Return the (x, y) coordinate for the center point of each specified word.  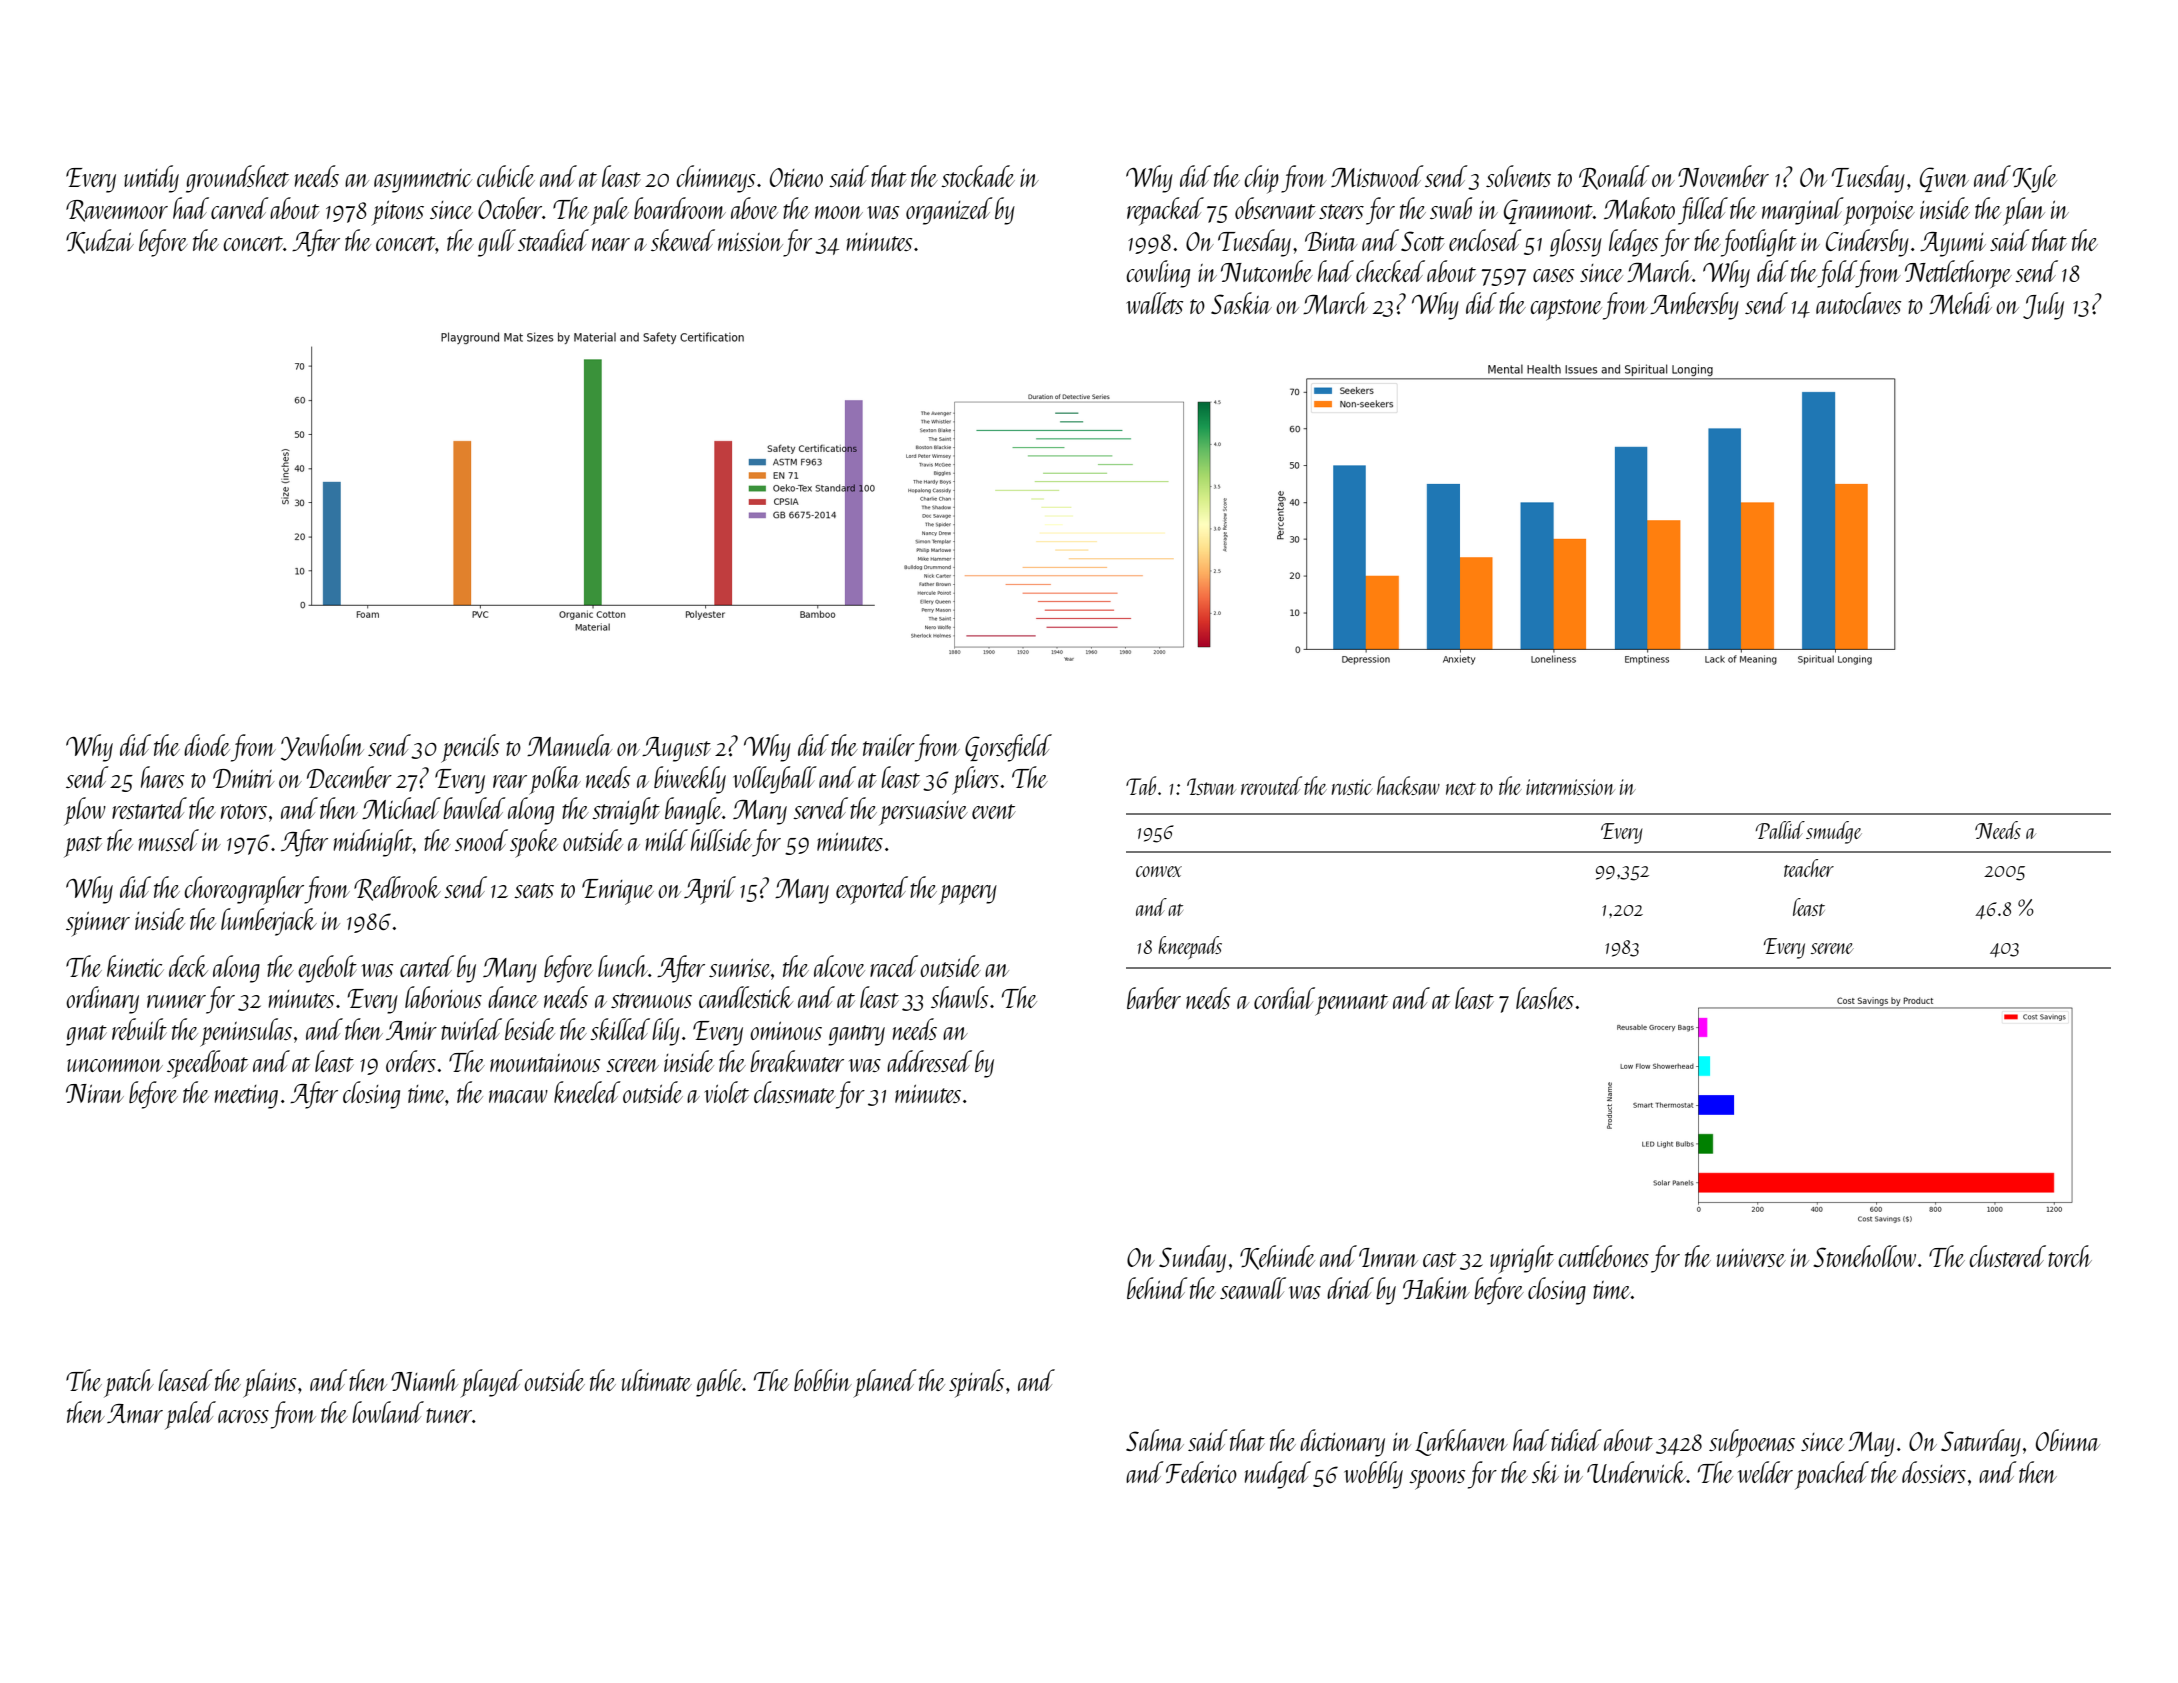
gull (497, 243)
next (1461, 788)
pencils (470, 748)
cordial (1284, 998)
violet (726, 1092)
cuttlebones (1603, 1256)
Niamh (424, 1380)
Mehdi (1960, 303)
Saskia (1241, 303)
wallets (1154, 303)
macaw (518, 1096)
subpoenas (1752, 1443)
